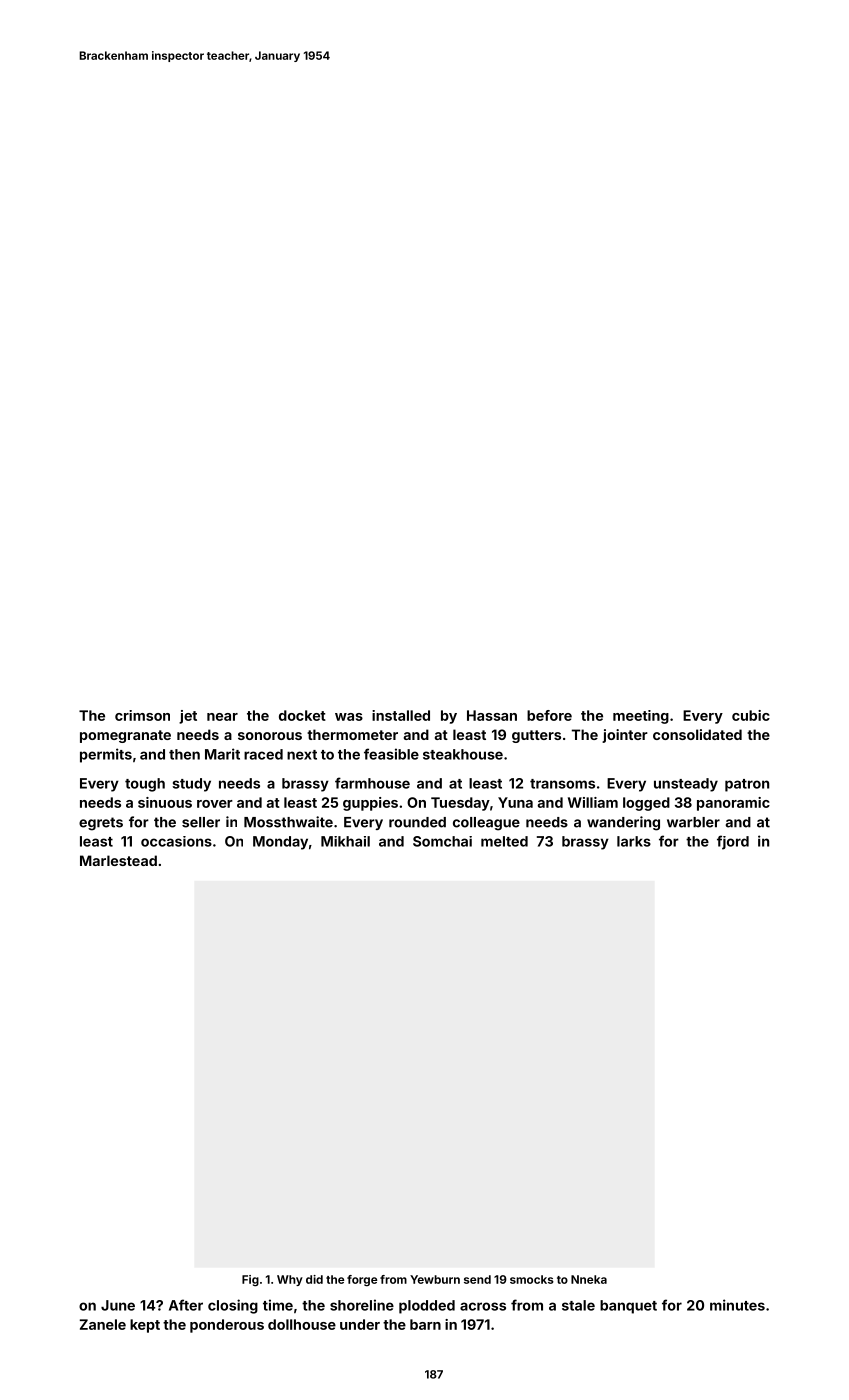 This image has height=1400, width=849. What do you see at coordinates (492, 715) in the image?
I see `Hassan` at bounding box center [492, 715].
